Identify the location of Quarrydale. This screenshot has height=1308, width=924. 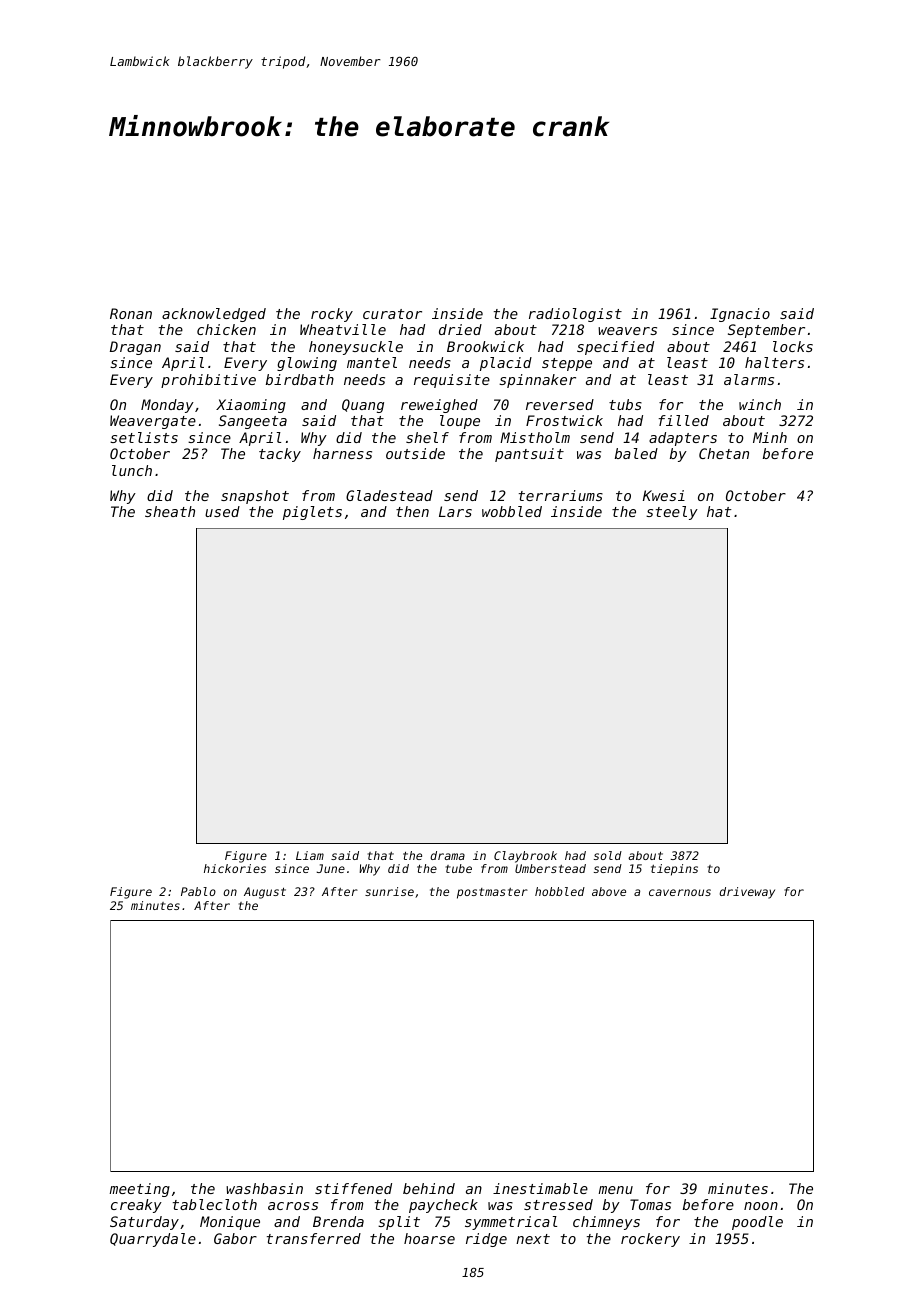
(153, 1240).
